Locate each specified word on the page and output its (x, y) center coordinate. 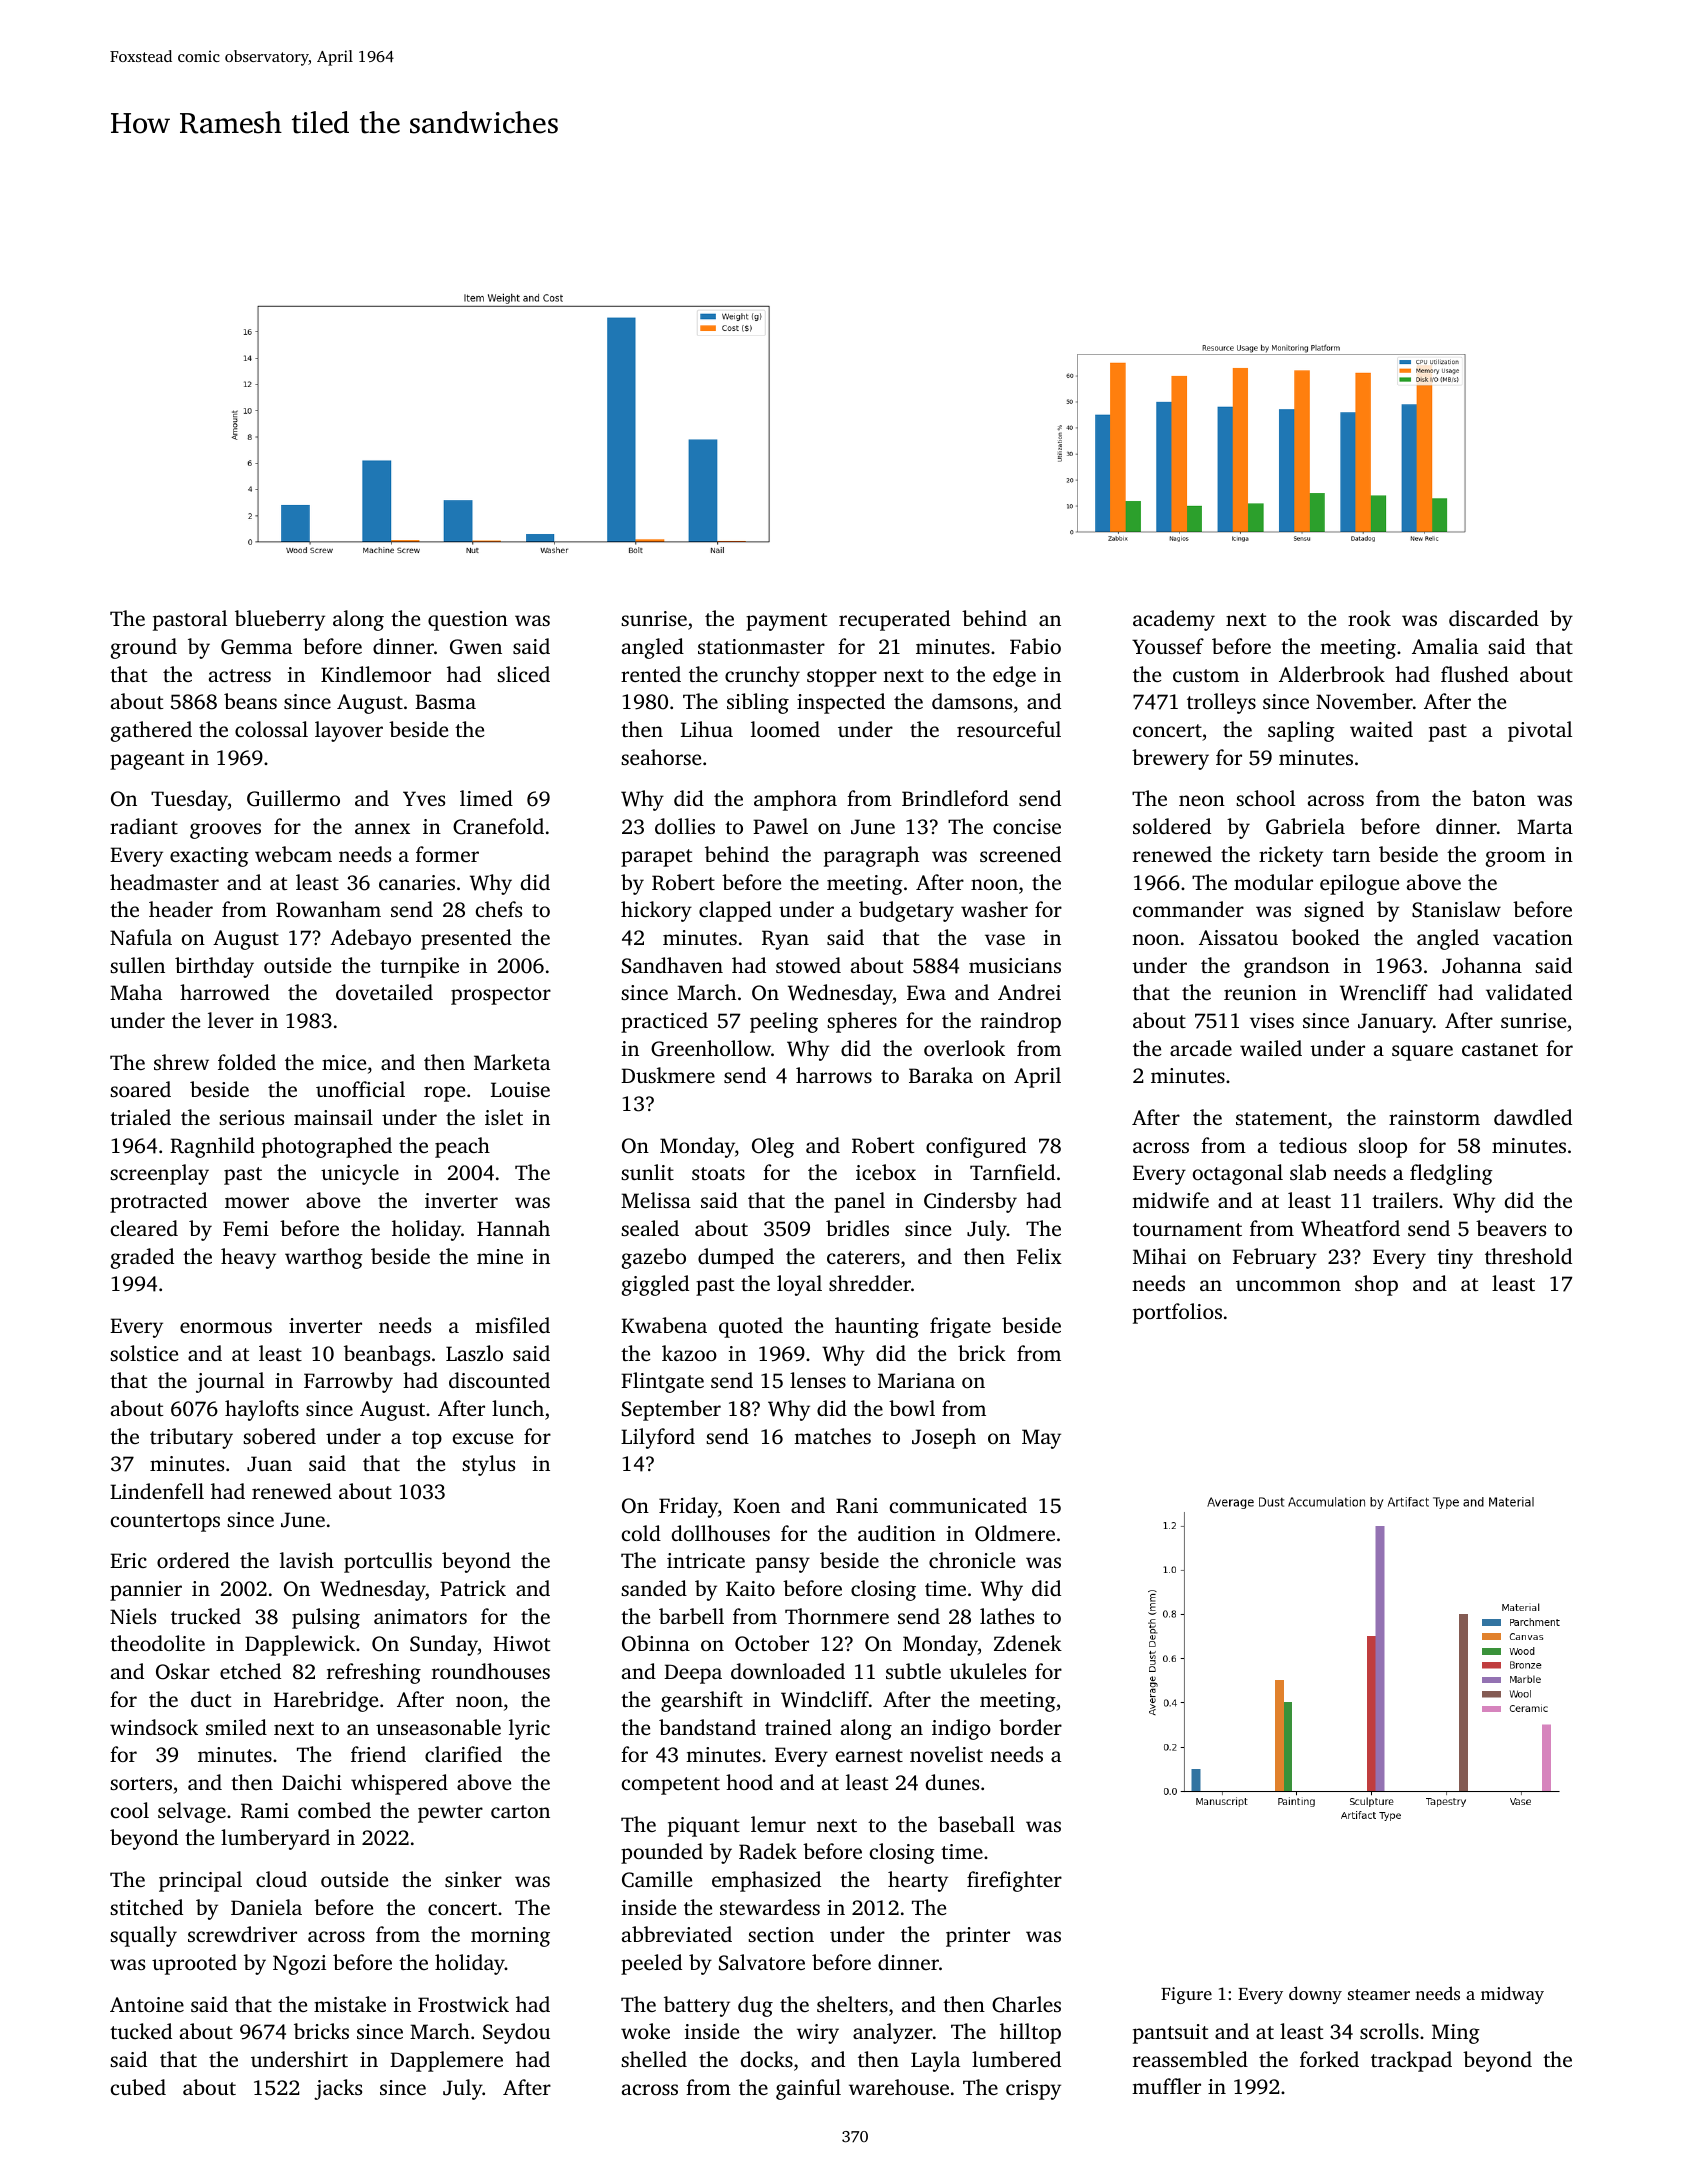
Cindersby (970, 1202)
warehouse (899, 2087)
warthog (324, 1258)
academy (1174, 620)
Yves (424, 798)
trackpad (1411, 2061)
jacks (338, 2089)
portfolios (1177, 1313)
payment (786, 622)
